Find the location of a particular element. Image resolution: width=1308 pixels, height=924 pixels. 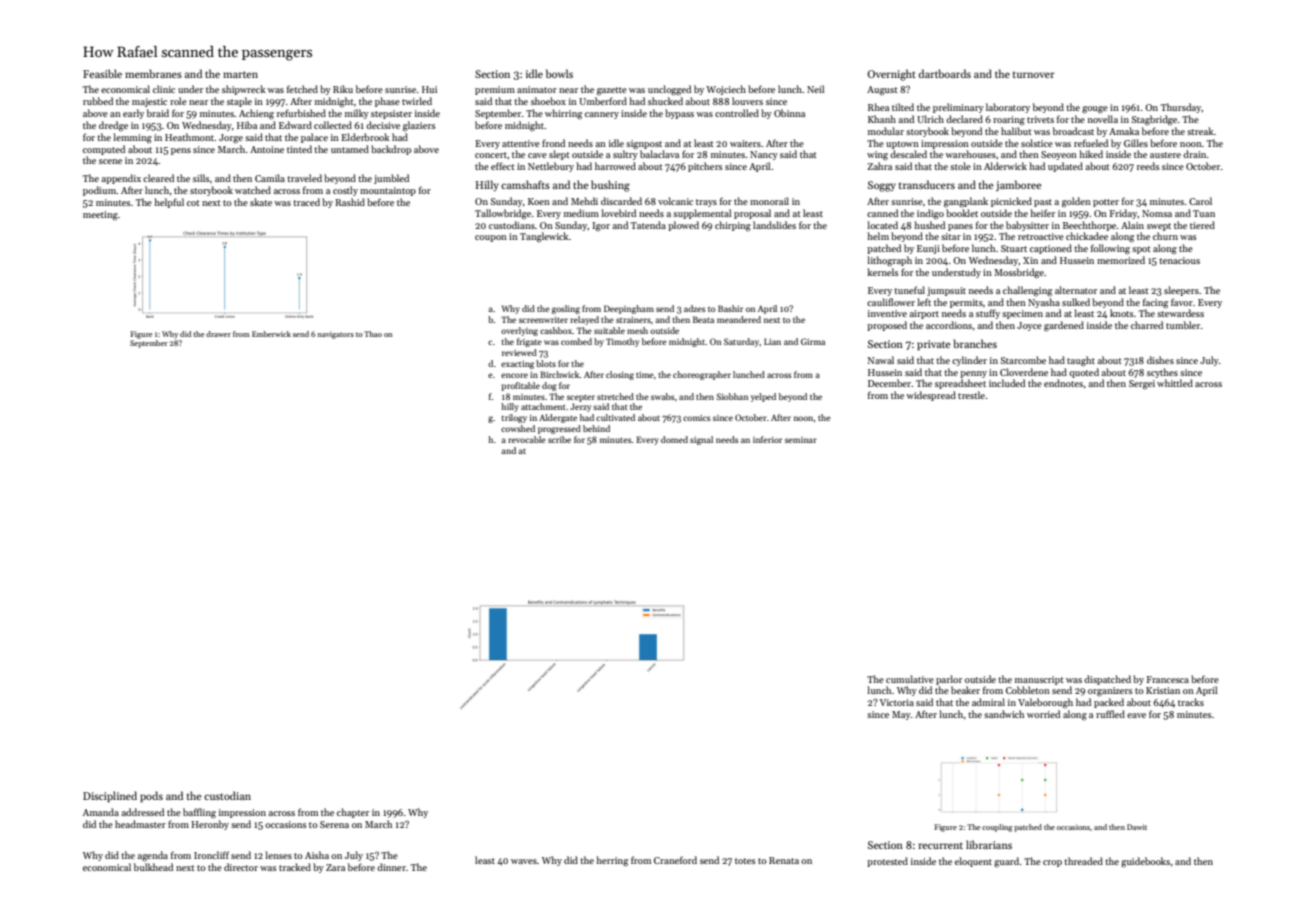

Ulrich is located at coordinates (930, 119).
